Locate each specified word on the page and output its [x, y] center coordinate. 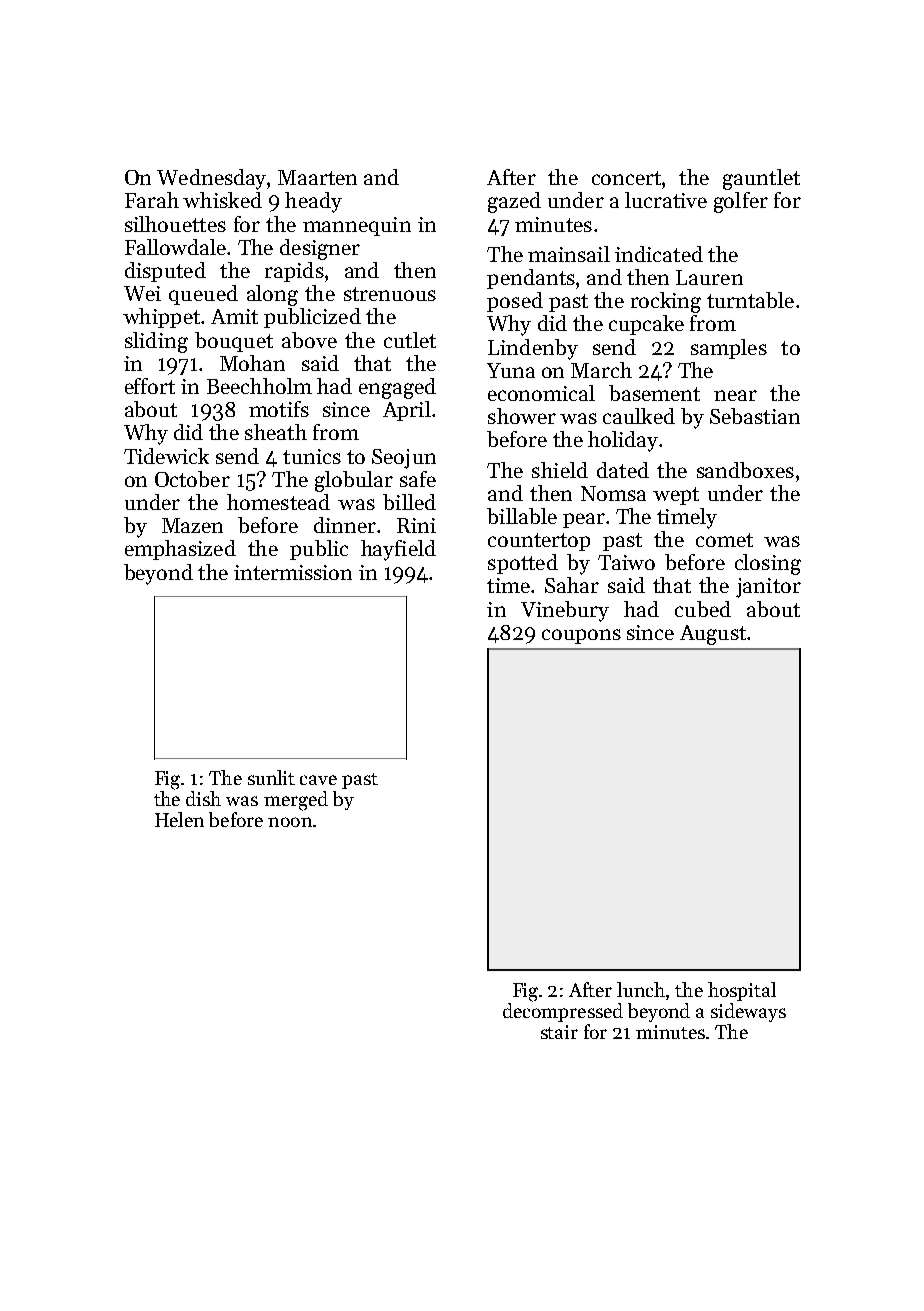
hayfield [398, 550]
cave [318, 780]
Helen [179, 819]
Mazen [192, 525]
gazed [514, 202]
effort [150, 386]
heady [313, 202]
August [713, 635]
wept [676, 496]
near [735, 395]
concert [626, 178]
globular [354, 481]
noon [290, 822]
